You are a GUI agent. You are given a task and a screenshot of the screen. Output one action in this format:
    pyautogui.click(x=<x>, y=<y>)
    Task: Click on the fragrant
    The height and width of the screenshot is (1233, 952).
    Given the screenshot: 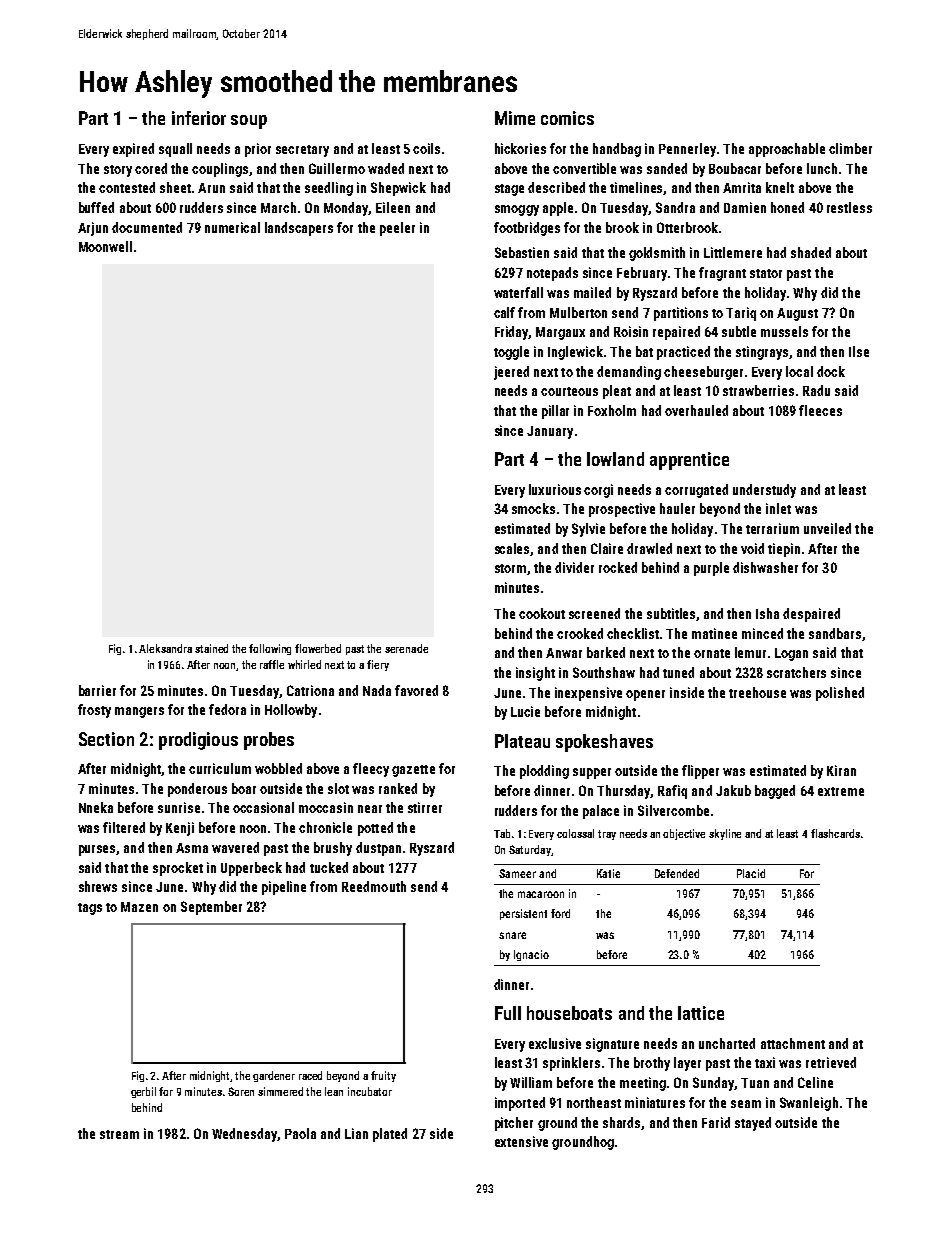 What is the action you would take?
    pyautogui.click(x=722, y=274)
